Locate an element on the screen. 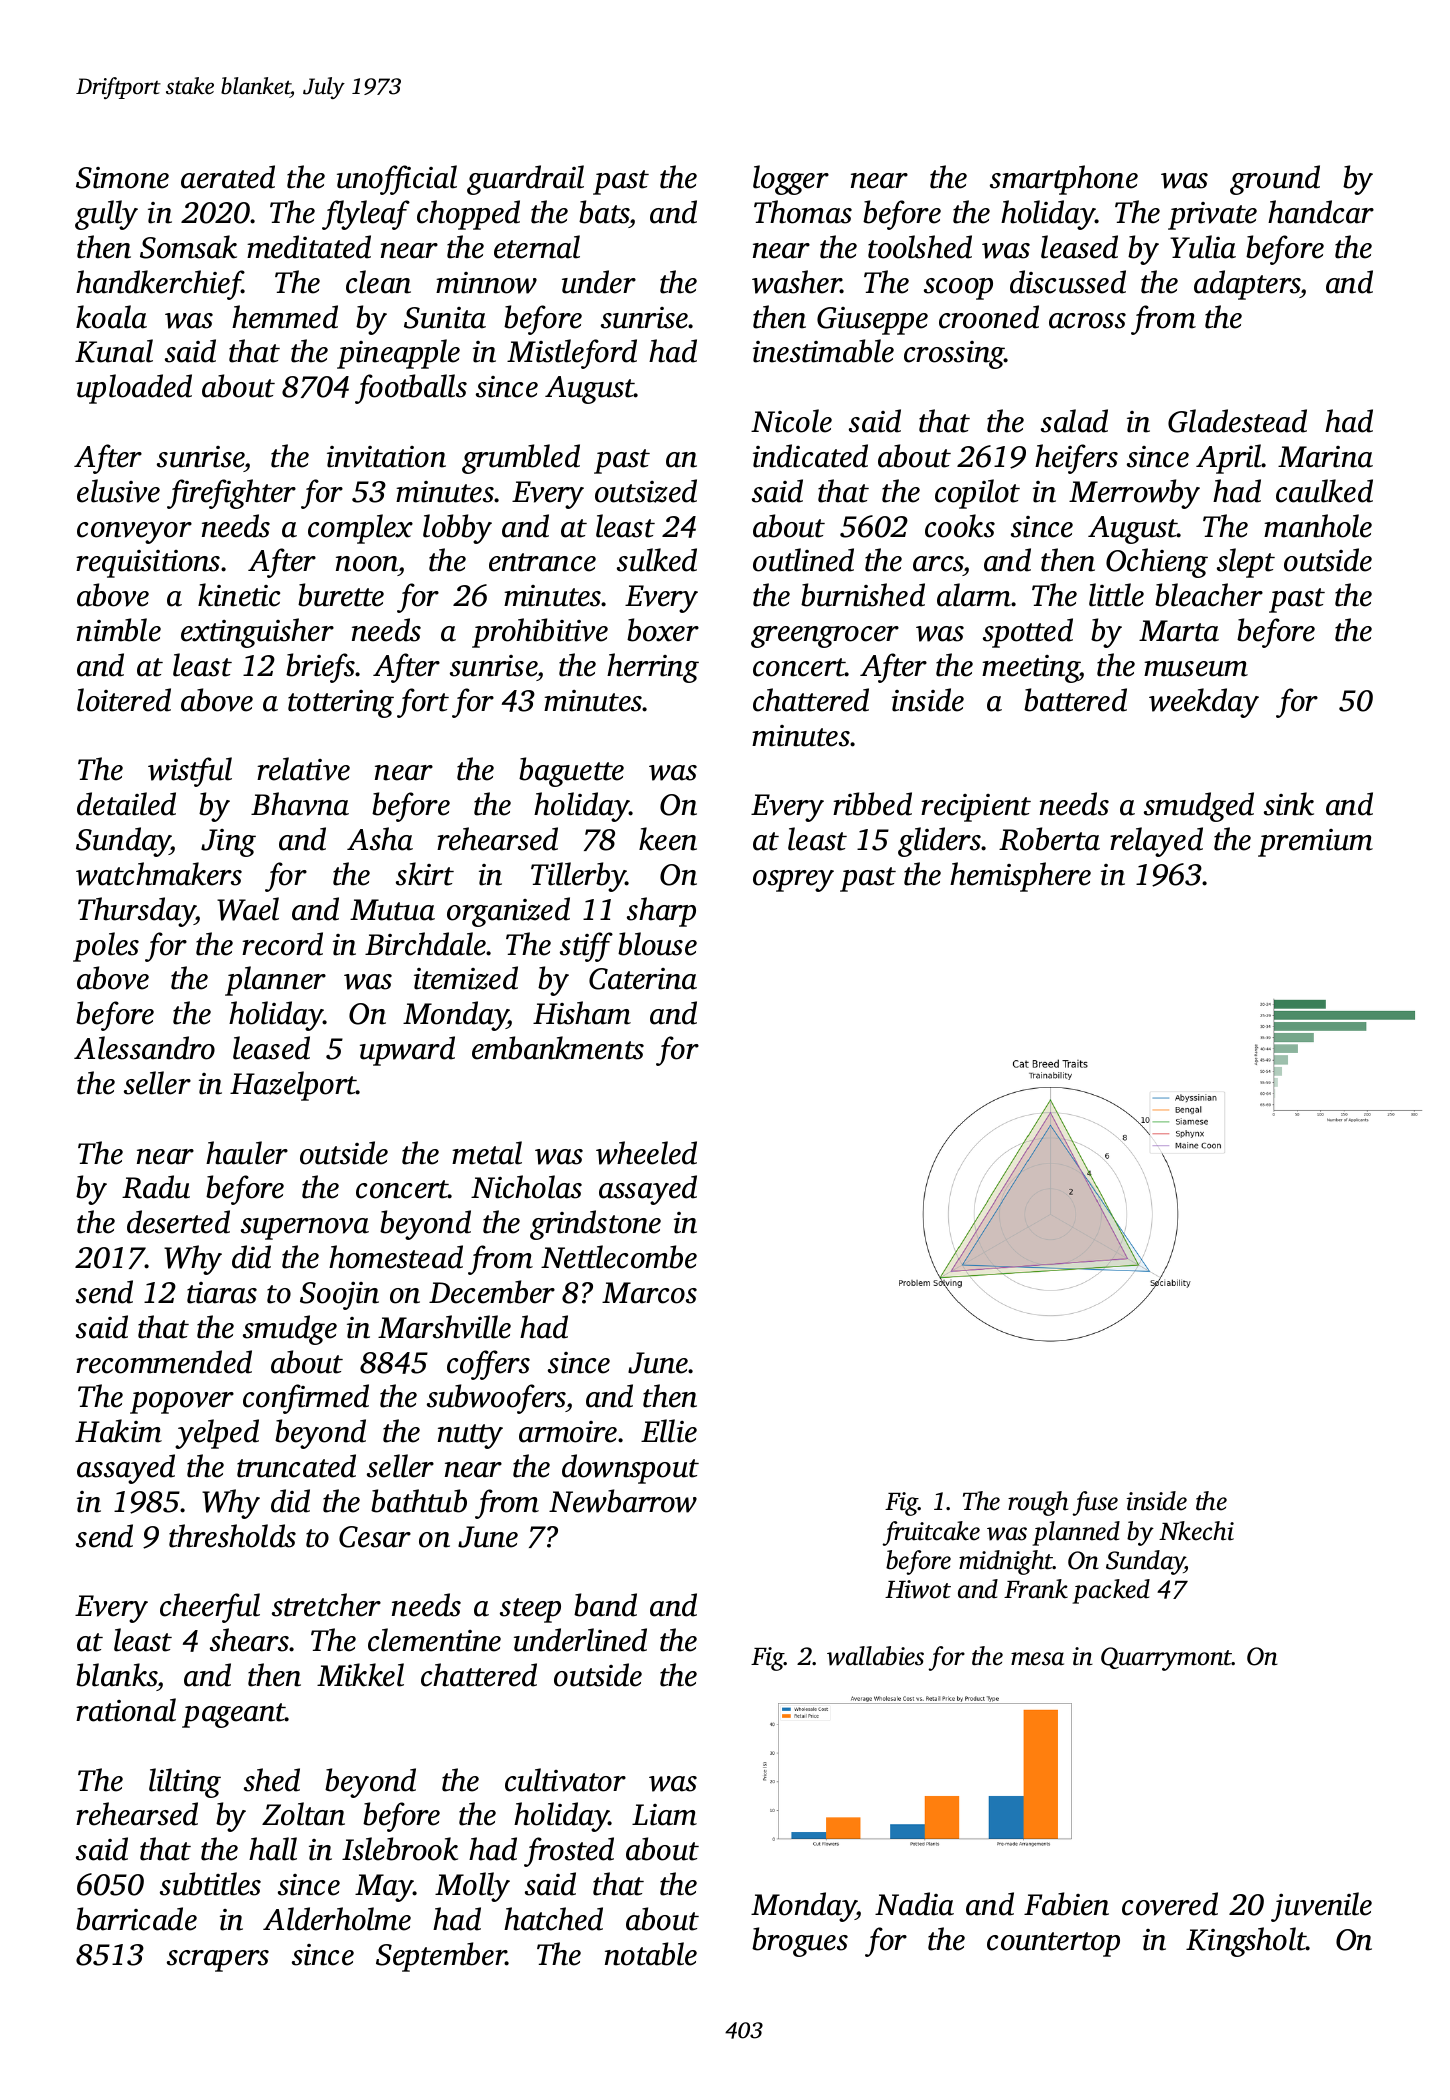 The image size is (1450, 2100). clementine is located at coordinates (434, 1640).
